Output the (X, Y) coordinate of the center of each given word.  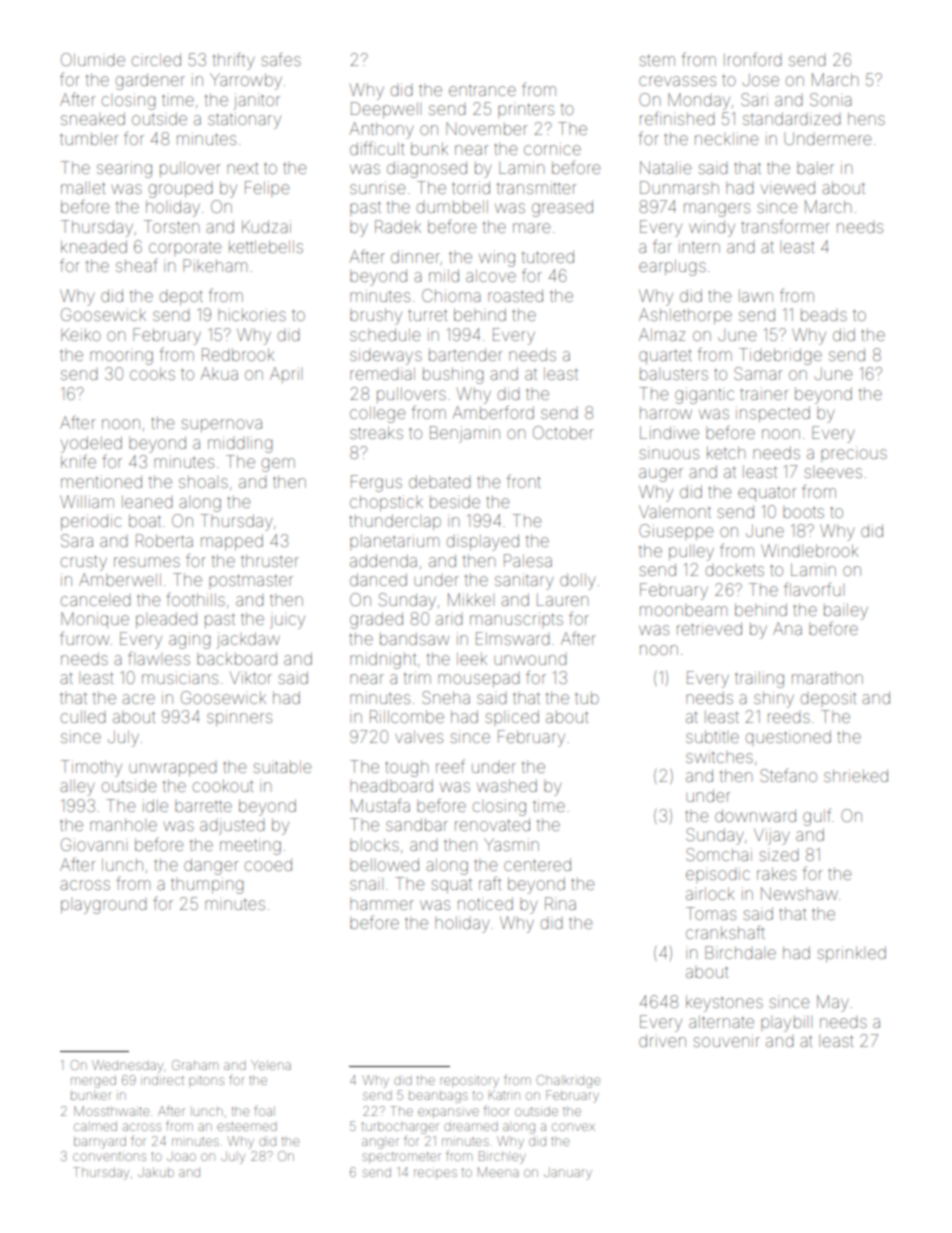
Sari (754, 99)
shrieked (856, 775)
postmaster (251, 581)
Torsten (171, 226)
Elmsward (512, 638)
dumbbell (452, 206)
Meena (498, 1172)
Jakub (156, 1172)
